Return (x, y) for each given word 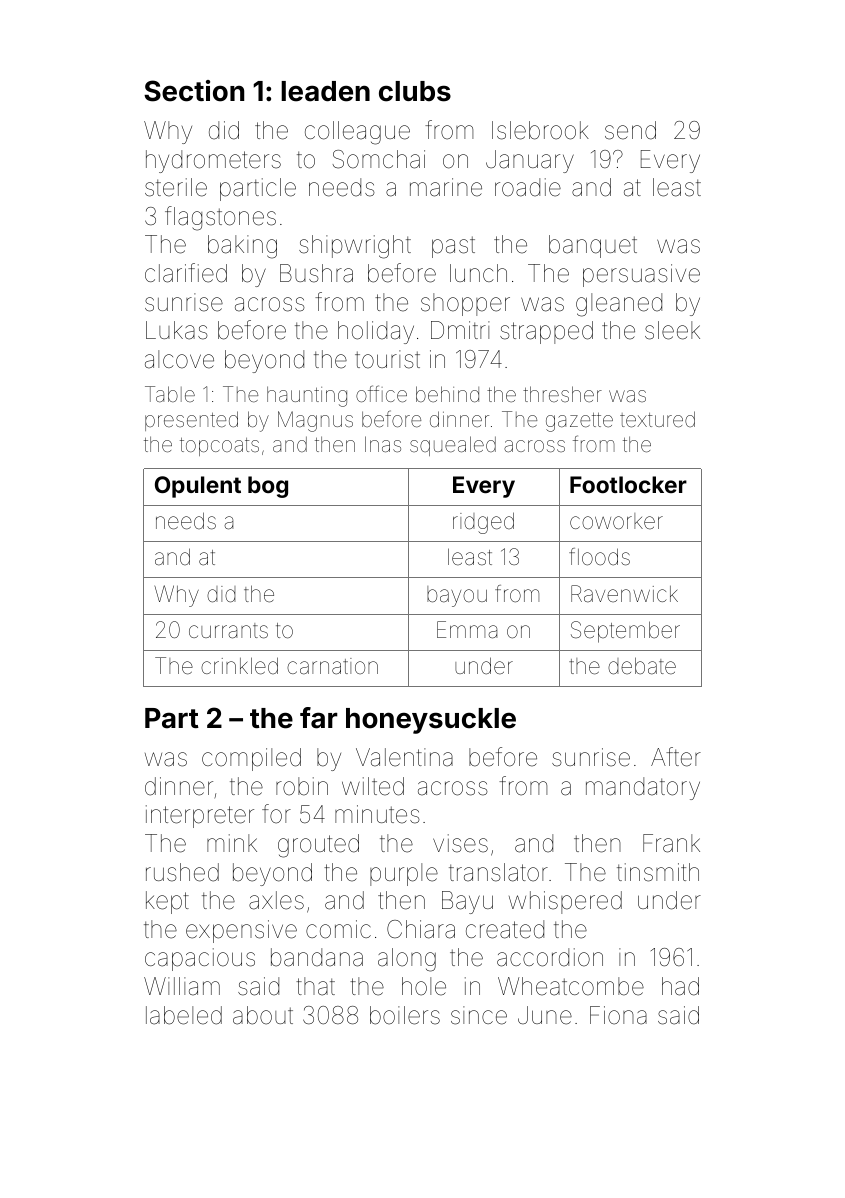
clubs (415, 91)
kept (167, 902)
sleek (672, 330)
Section (194, 91)
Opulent (198, 487)
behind (447, 394)
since (479, 1015)
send (630, 130)
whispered (565, 902)
